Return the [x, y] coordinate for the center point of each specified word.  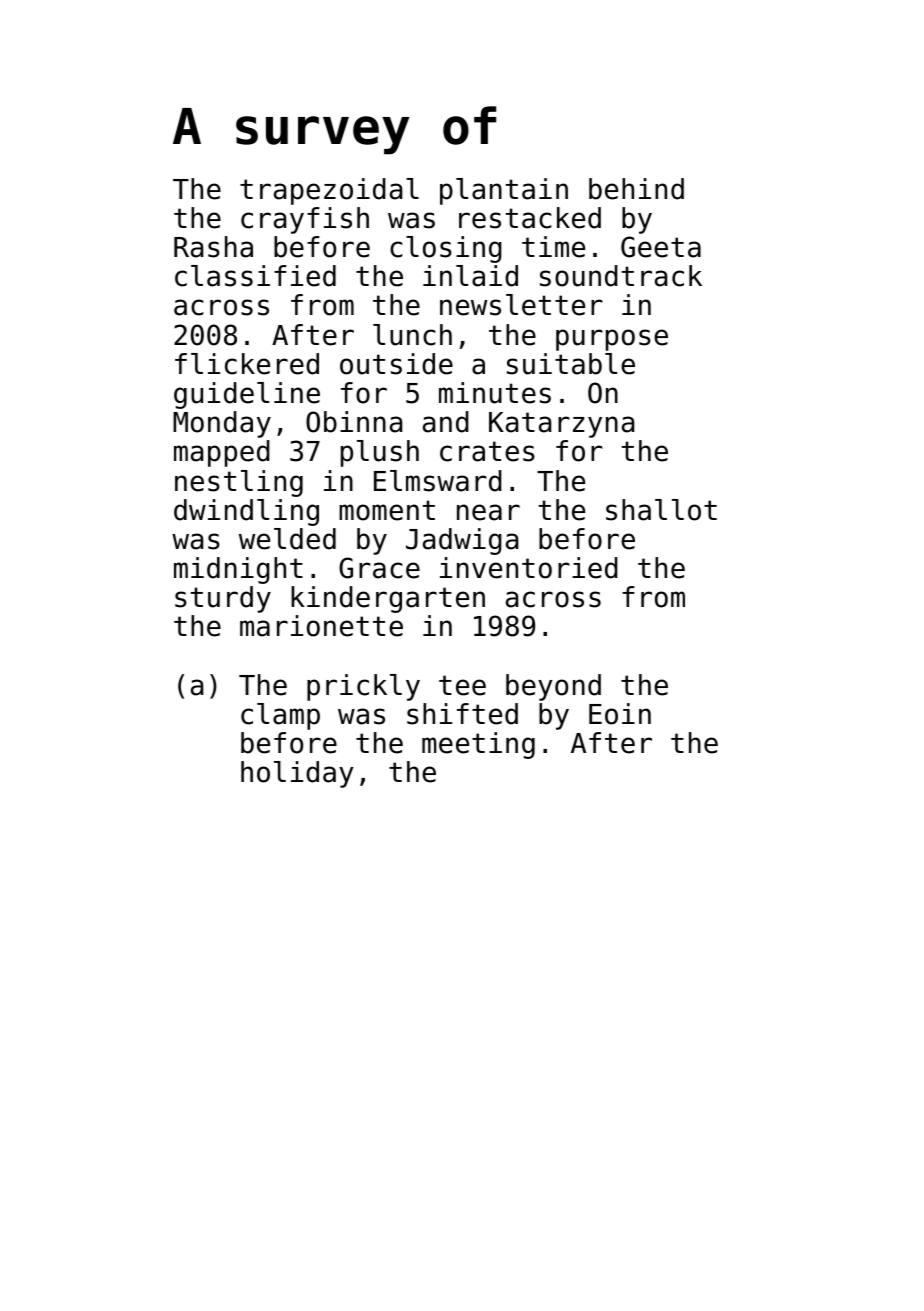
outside [396, 364]
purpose [612, 340]
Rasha [213, 247]
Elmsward [438, 481]
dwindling [246, 512]
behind [636, 189]
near [488, 512]
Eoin [620, 714]
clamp [280, 716]
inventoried [529, 568]
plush [380, 453]
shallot [661, 510]
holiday [297, 774]
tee [462, 685]
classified [255, 276]
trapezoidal [329, 191]
